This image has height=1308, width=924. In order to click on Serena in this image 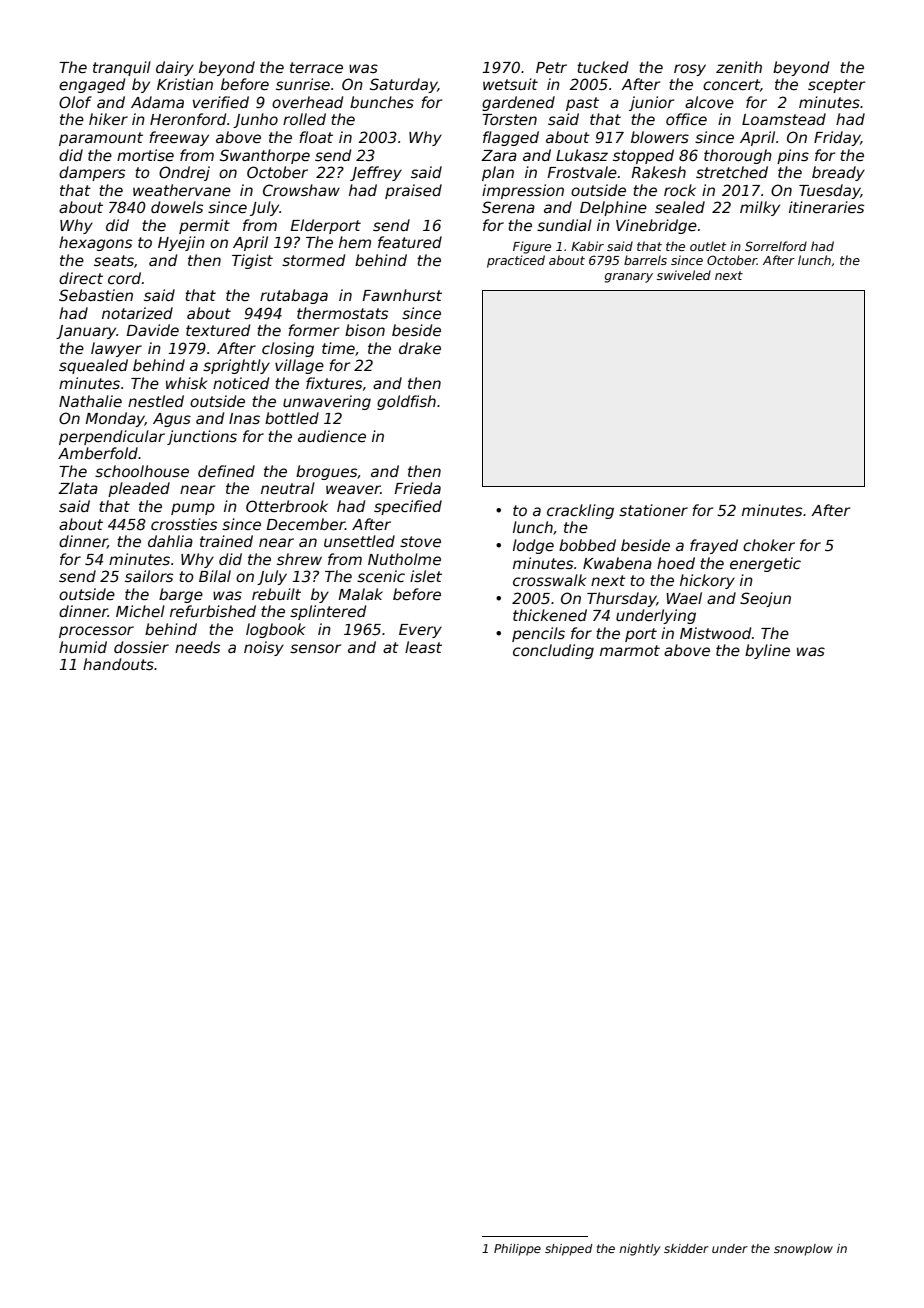, I will do `click(508, 207)`.
